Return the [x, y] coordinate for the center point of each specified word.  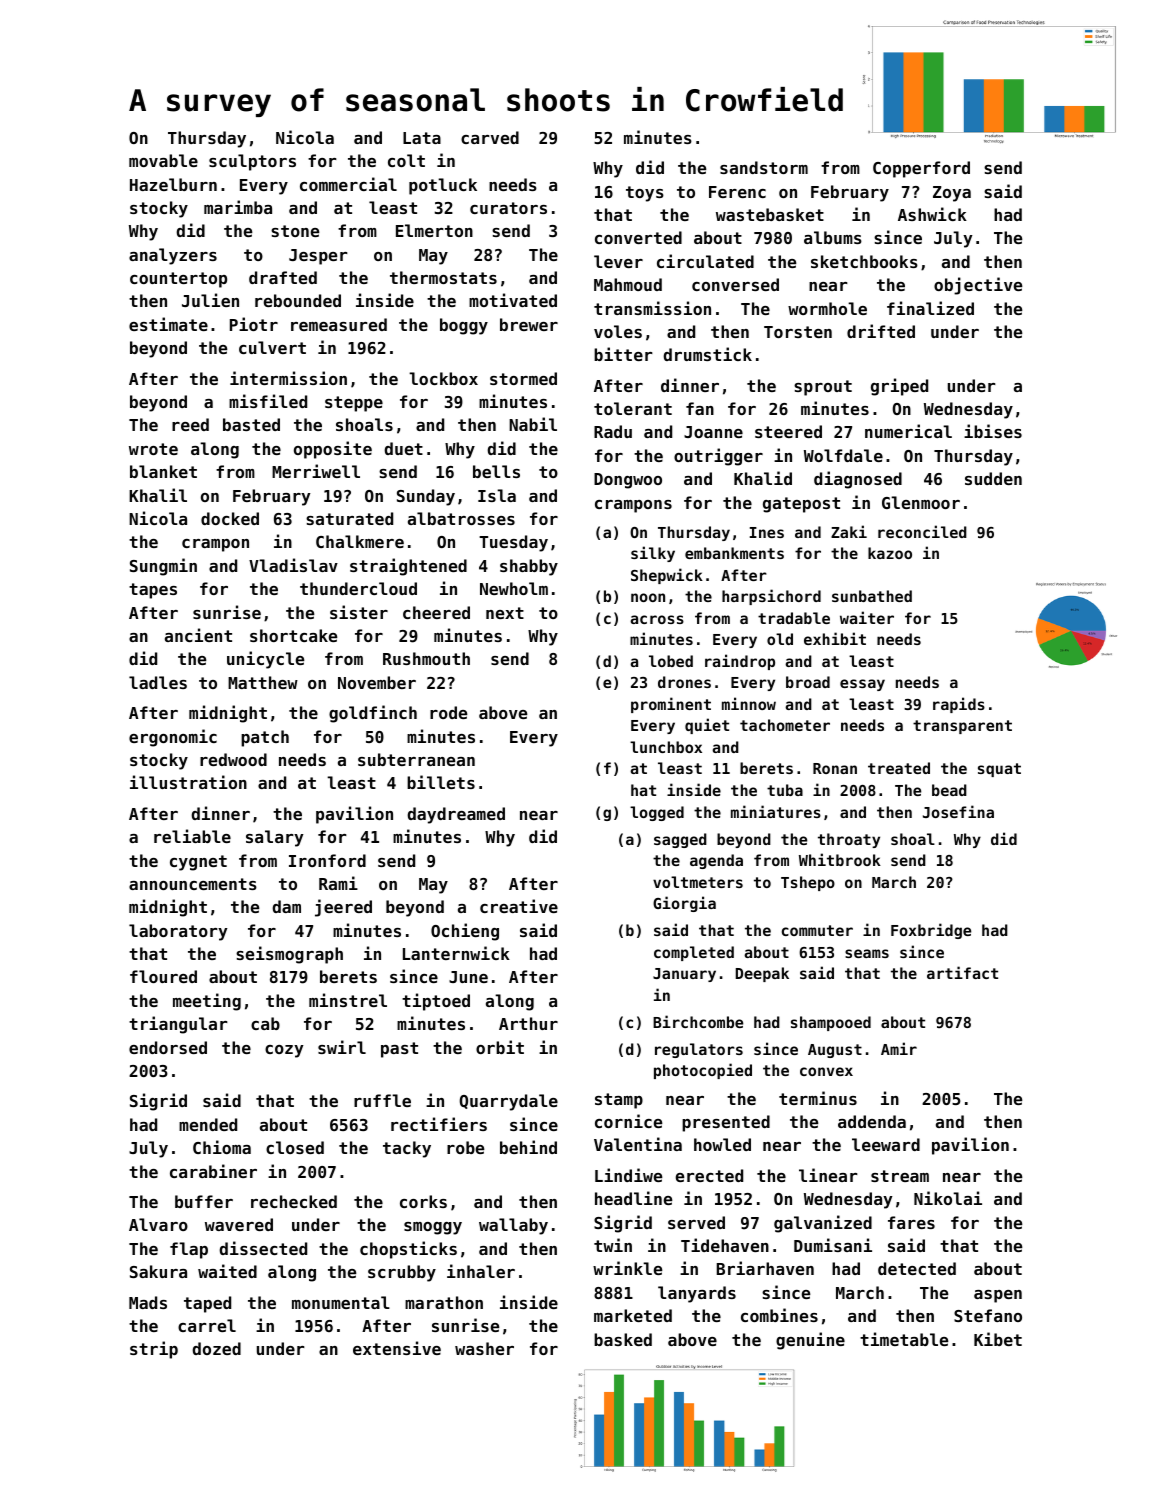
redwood [233, 759]
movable [163, 160]
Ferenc [737, 192]
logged [657, 813]
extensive [397, 1348]
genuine [810, 1341]
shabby [529, 567]
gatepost [801, 505]
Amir [899, 1048]
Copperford [921, 169]
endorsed [168, 1047]
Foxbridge [931, 931]
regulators [699, 1050]
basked [623, 1339]
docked [230, 518]
